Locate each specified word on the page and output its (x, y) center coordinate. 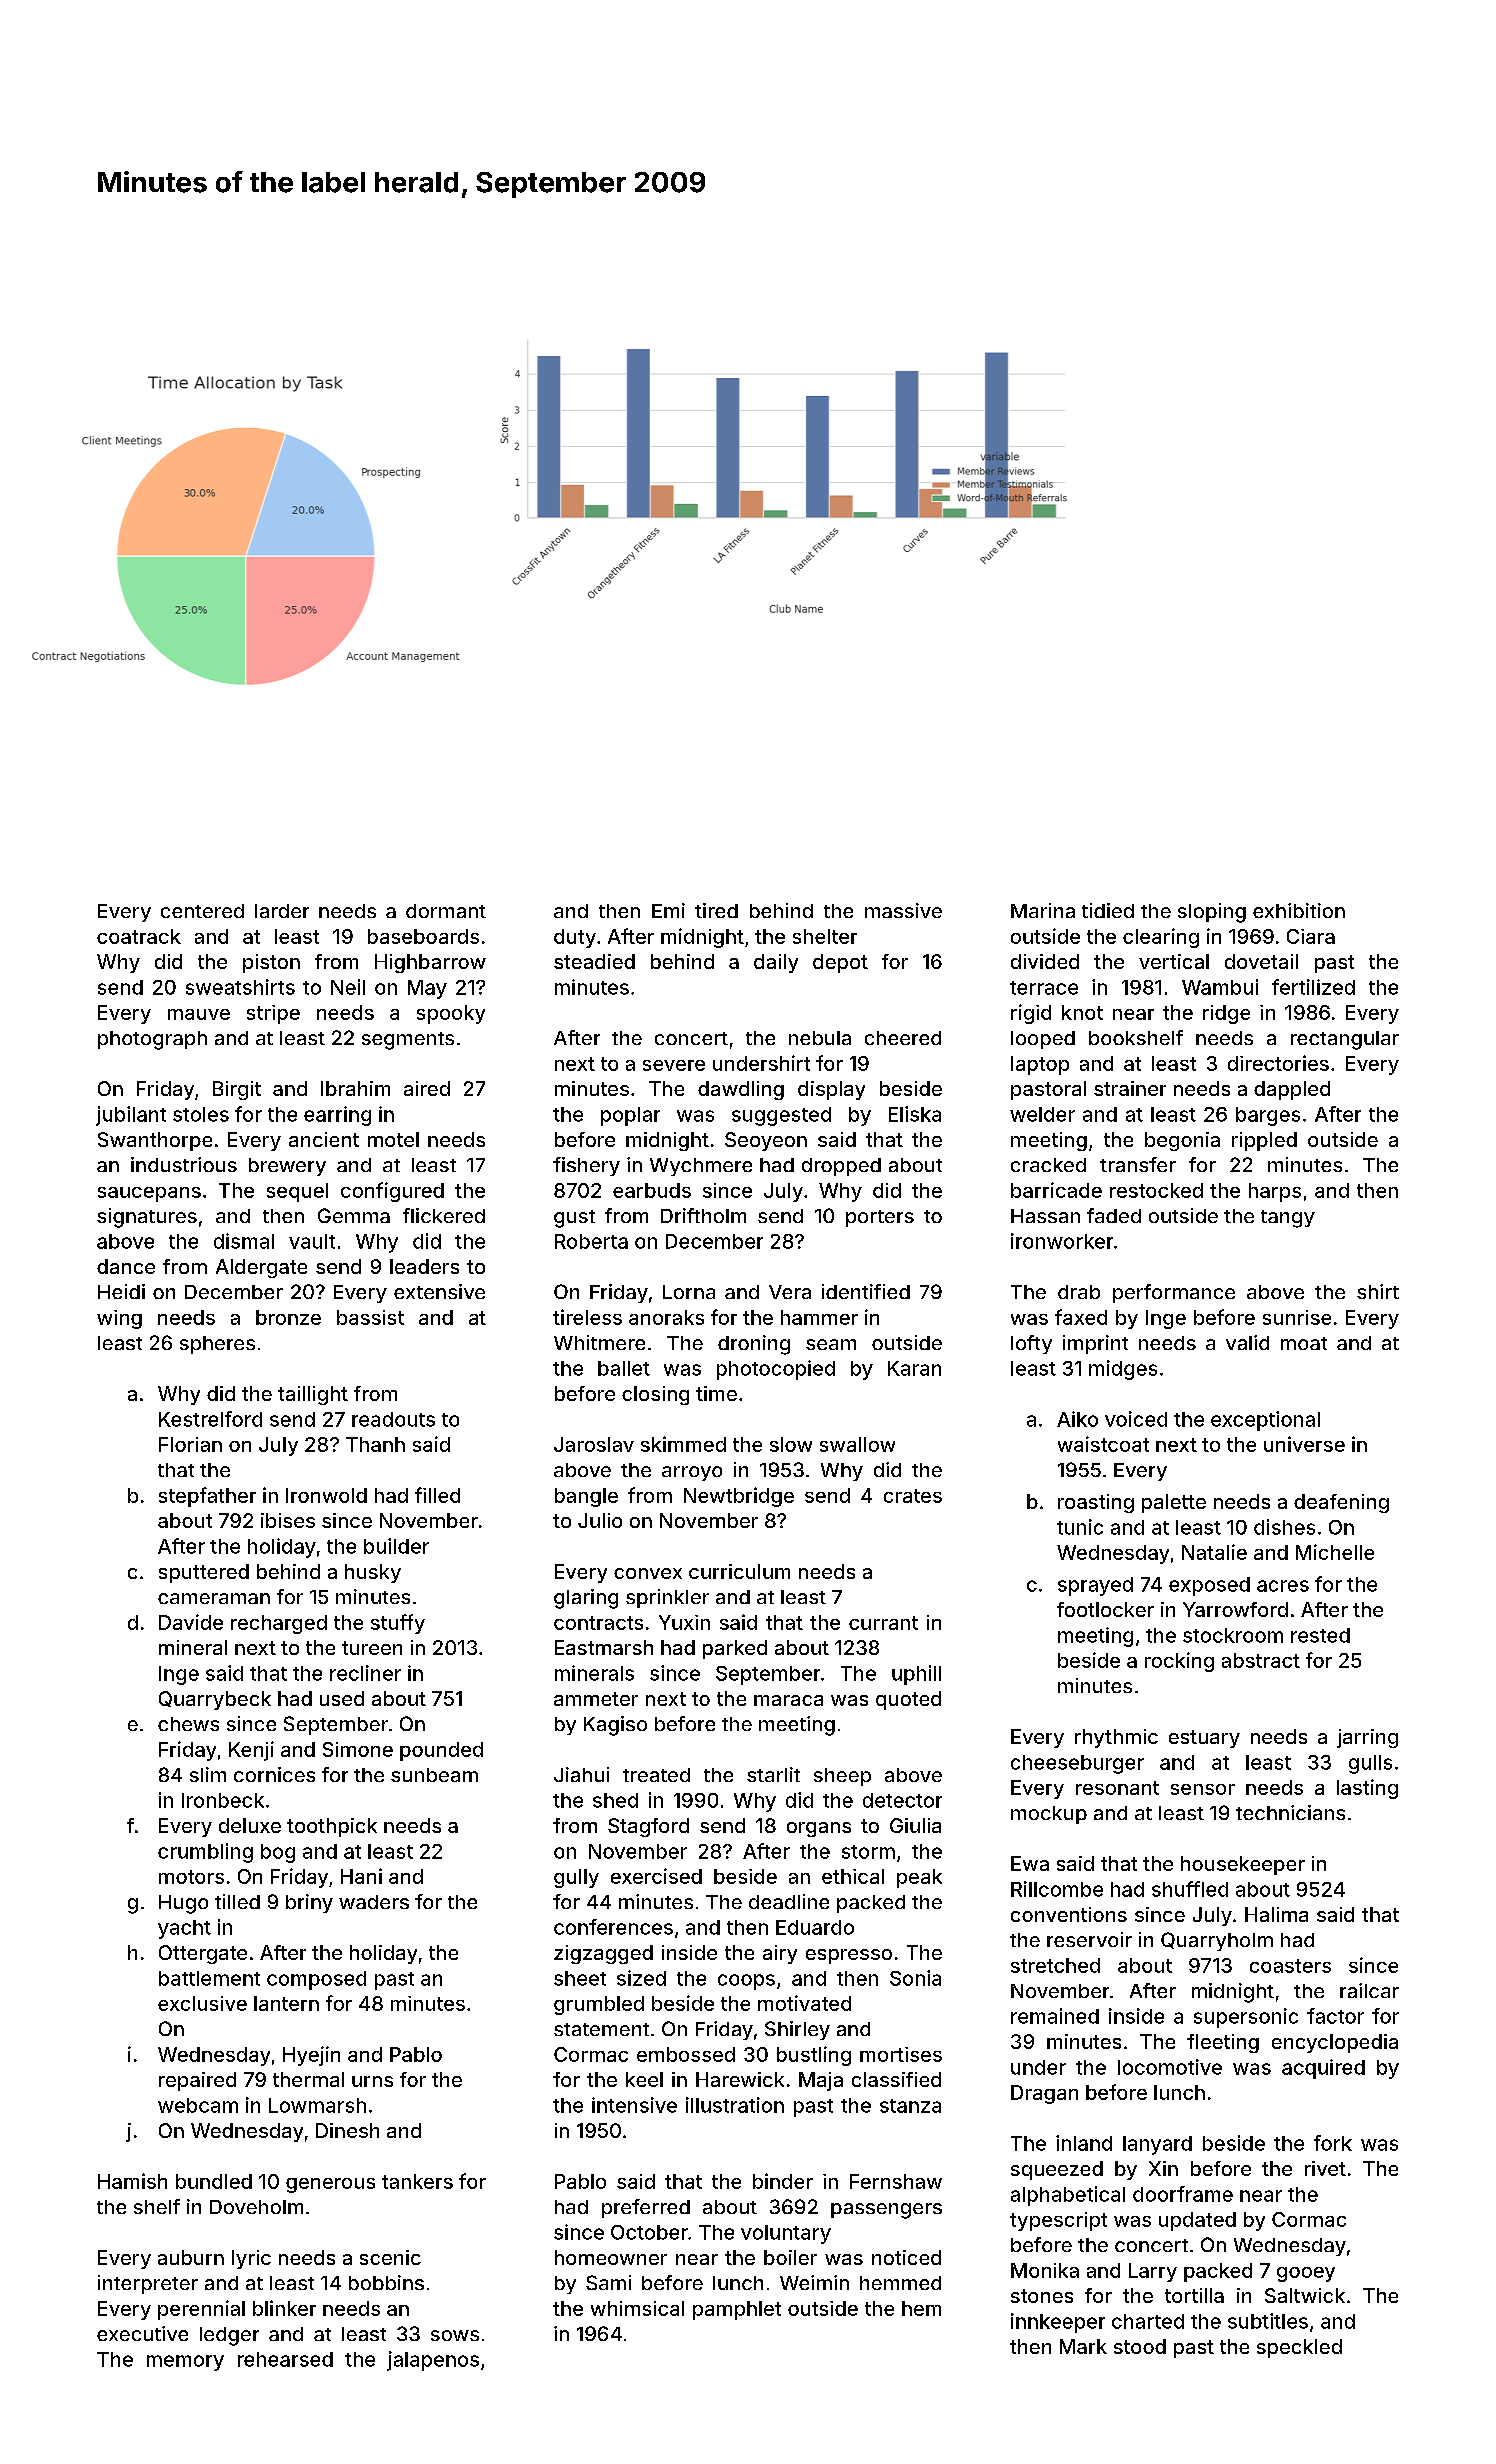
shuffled (1190, 1889)
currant (883, 1623)
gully (576, 1878)
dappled (1292, 1090)
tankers (417, 2181)
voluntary (786, 2234)
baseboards (423, 936)
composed (316, 1980)
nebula (820, 1038)
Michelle (1335, 1552)
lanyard (1157, 2145)
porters (880, 1218)
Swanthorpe (155, 1141)
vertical (1174, 961)
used (342, 1698)
